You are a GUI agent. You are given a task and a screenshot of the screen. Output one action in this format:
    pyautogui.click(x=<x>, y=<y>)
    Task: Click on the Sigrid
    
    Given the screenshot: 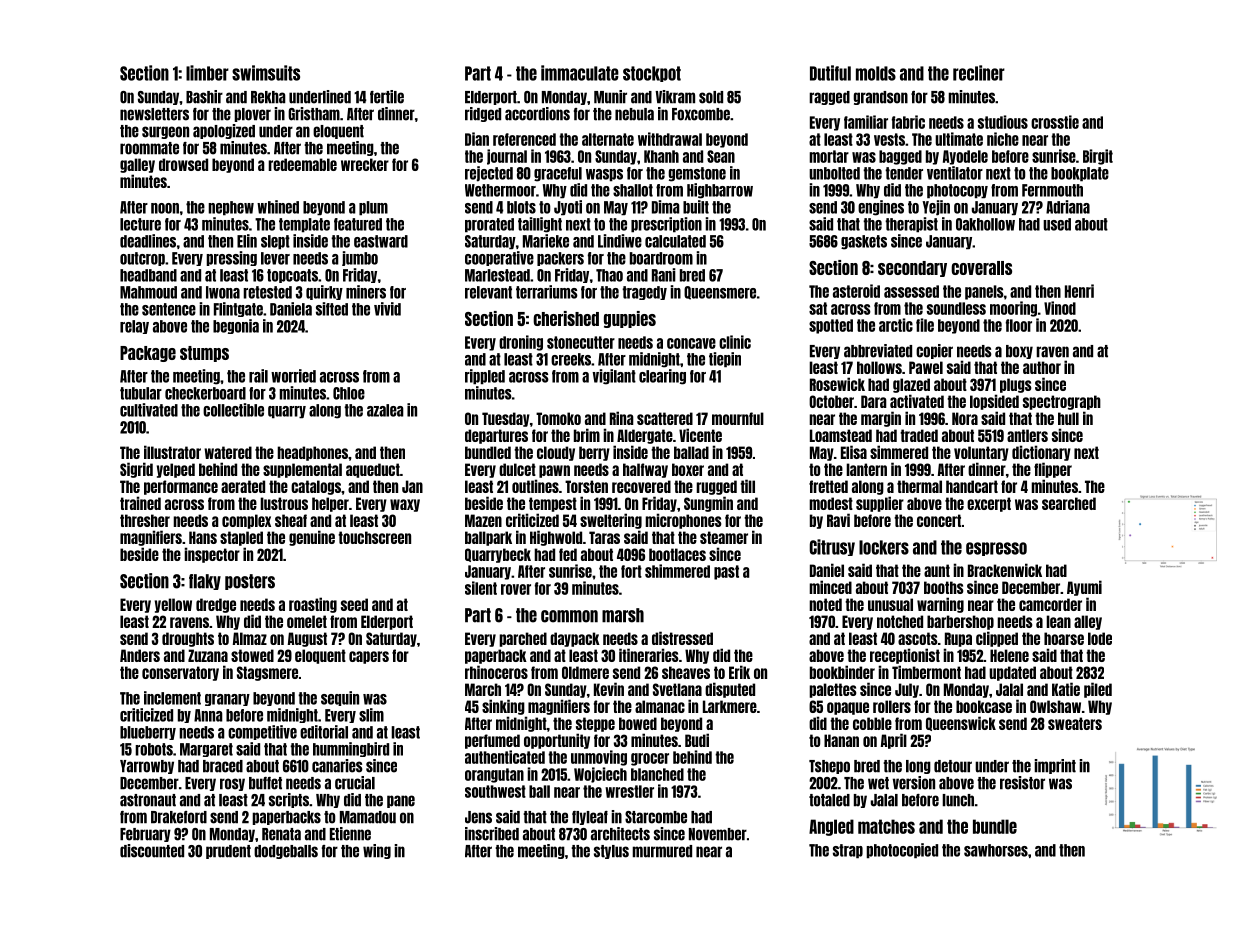 What is the action you would take?
    pyautogui.click(x=136, y=470)
